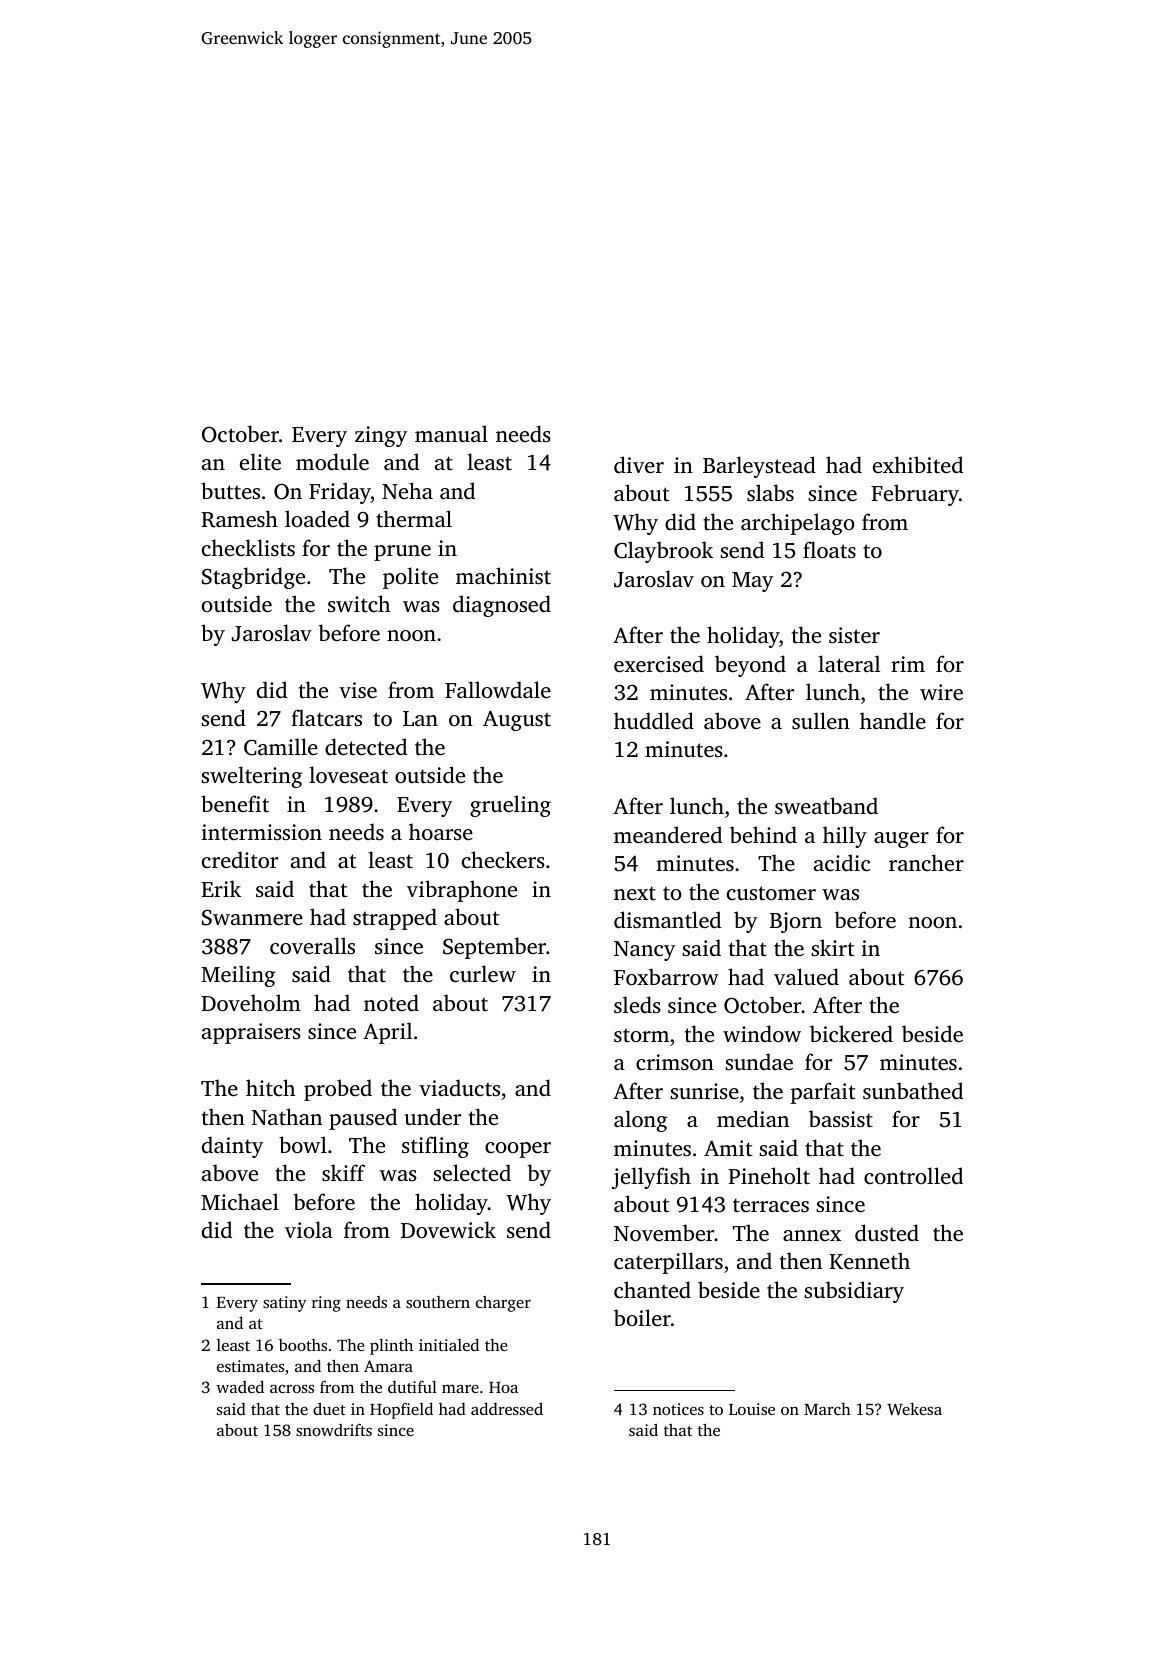 Image resolution: width=1165 pixels, height=1654 pixels. I want to click on elite, so click(260, 461).
